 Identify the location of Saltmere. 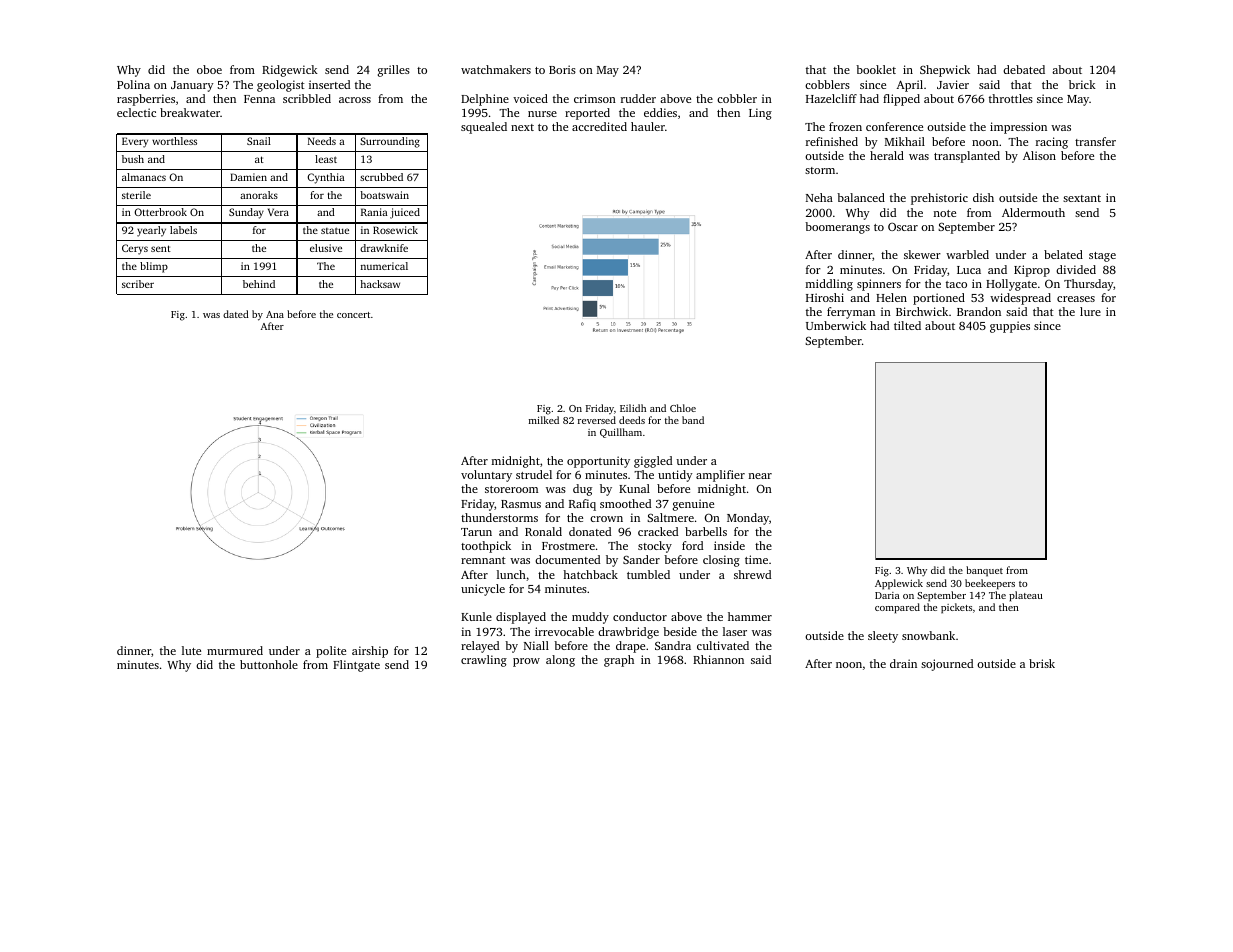
(670, 517).
